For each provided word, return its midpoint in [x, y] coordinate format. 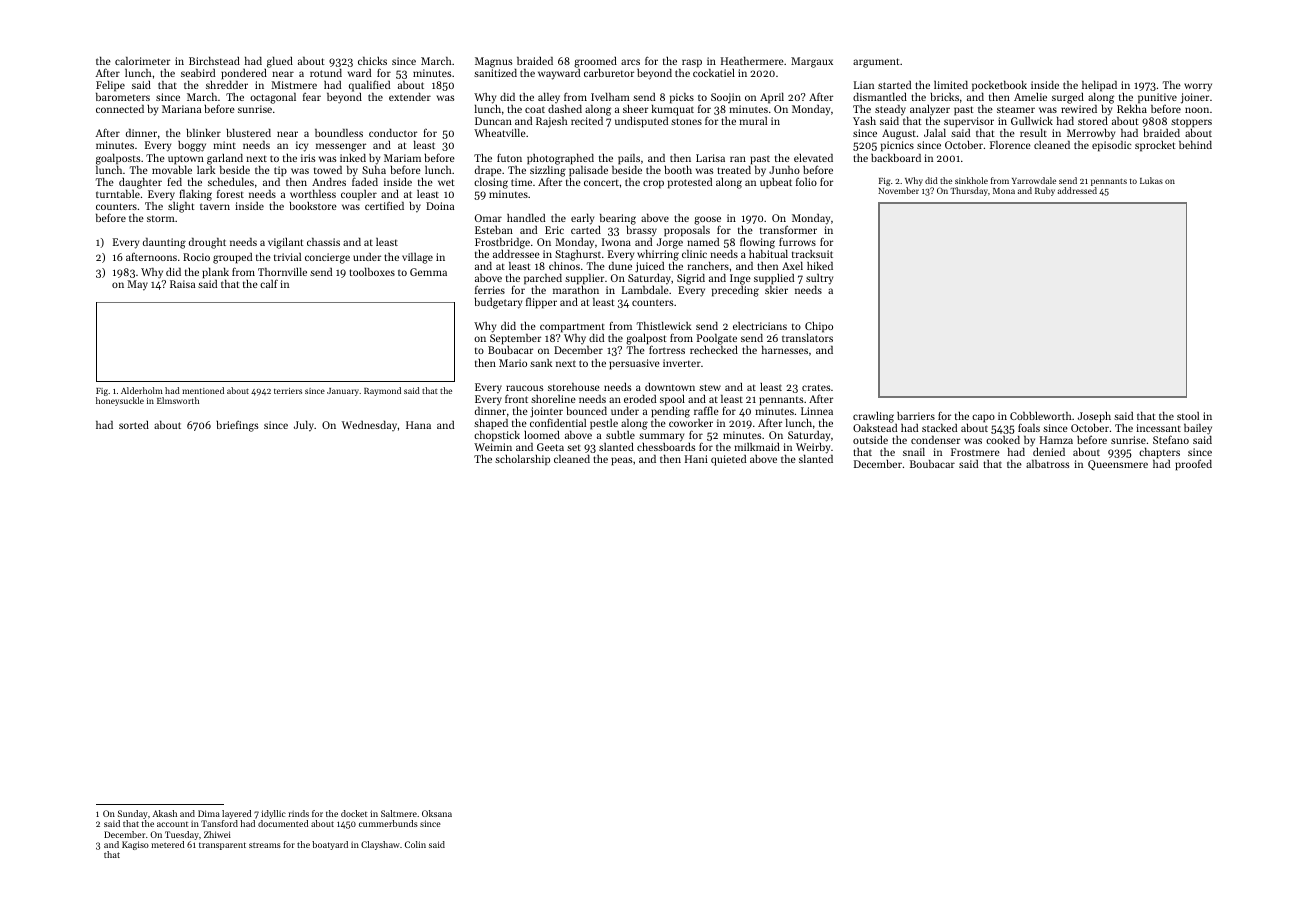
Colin [415, 844]
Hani [696, 459]
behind [1195, 145]
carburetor [609, 73]
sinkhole [971, 180]
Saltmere [399, 813]
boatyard [330, 845]
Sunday [133, 814]
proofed [1193, 465]
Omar [488, 218]
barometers [123, 97]
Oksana [437, 813]
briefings [237, 426]
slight [181, 207]
